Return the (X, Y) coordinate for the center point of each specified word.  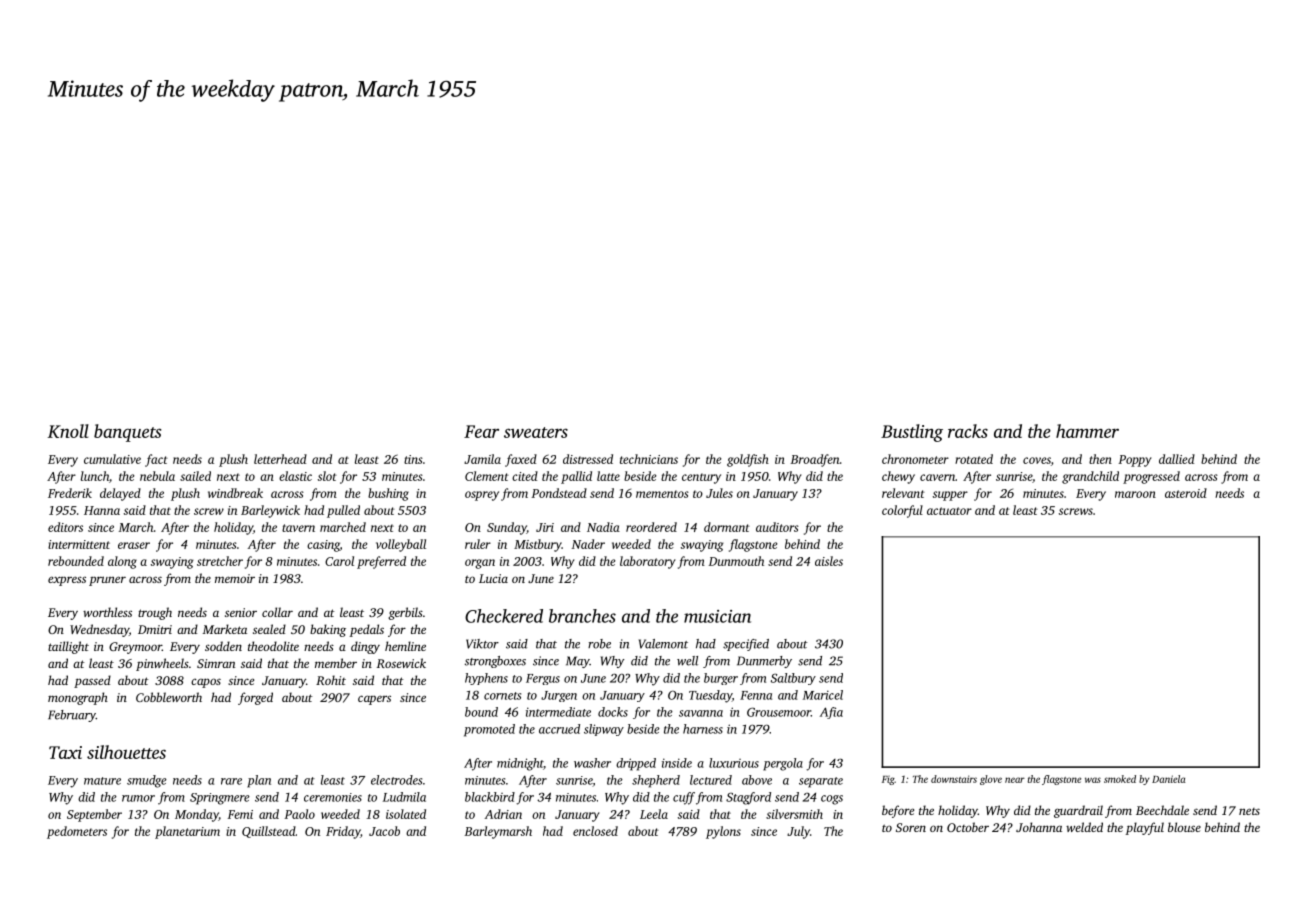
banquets (127, 433)
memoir (235, 578)
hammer (1087, 431)
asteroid (1186, 493)
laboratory (648, 562)
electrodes (396, 780)
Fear (481, 431)
